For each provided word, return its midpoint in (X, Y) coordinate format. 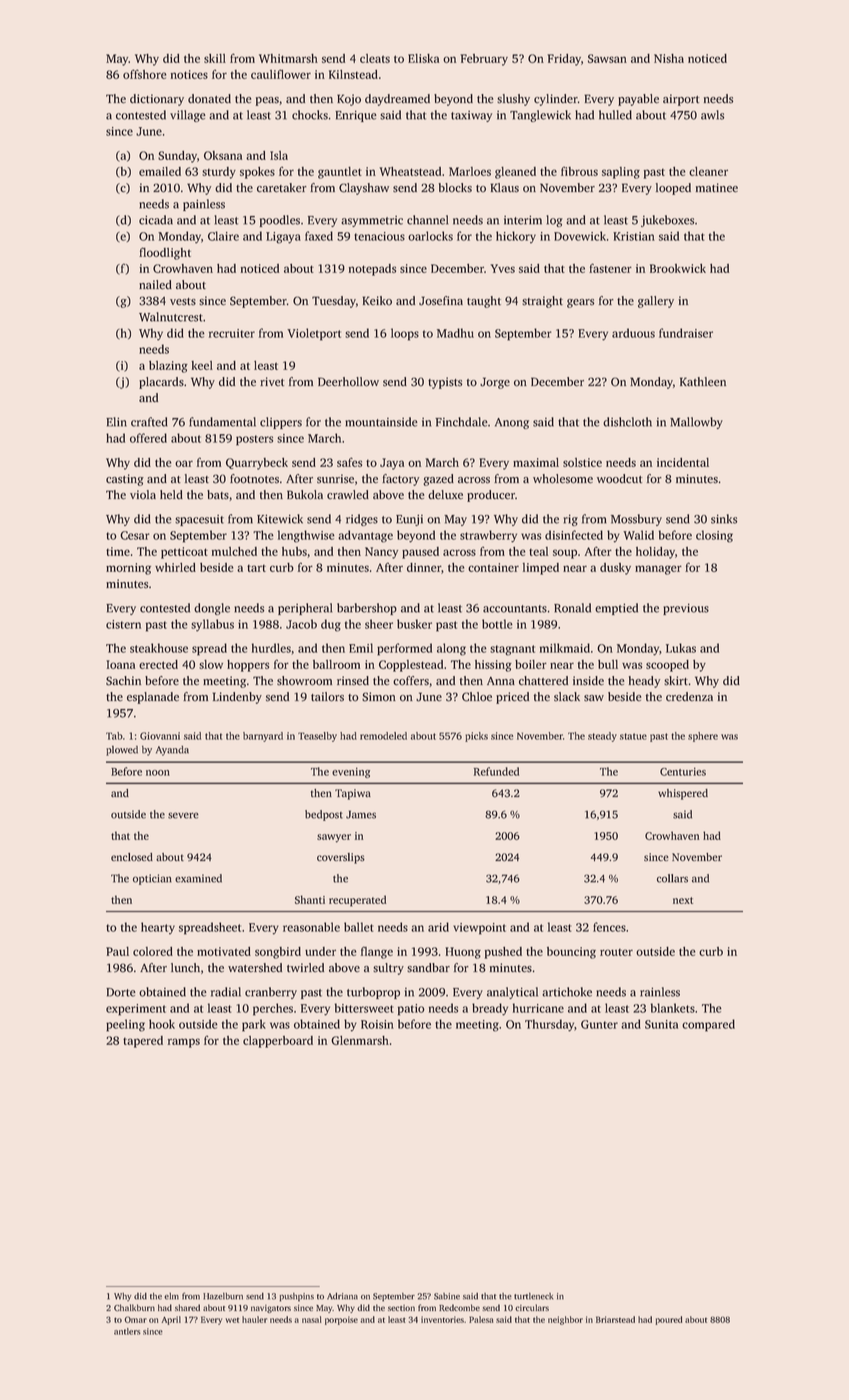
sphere (703, 737)
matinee (717, 188)
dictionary (157, 100)
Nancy (381, 553)
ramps (184, 1043)
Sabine (447, 1296)
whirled (175, 567)
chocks (310, 115)
